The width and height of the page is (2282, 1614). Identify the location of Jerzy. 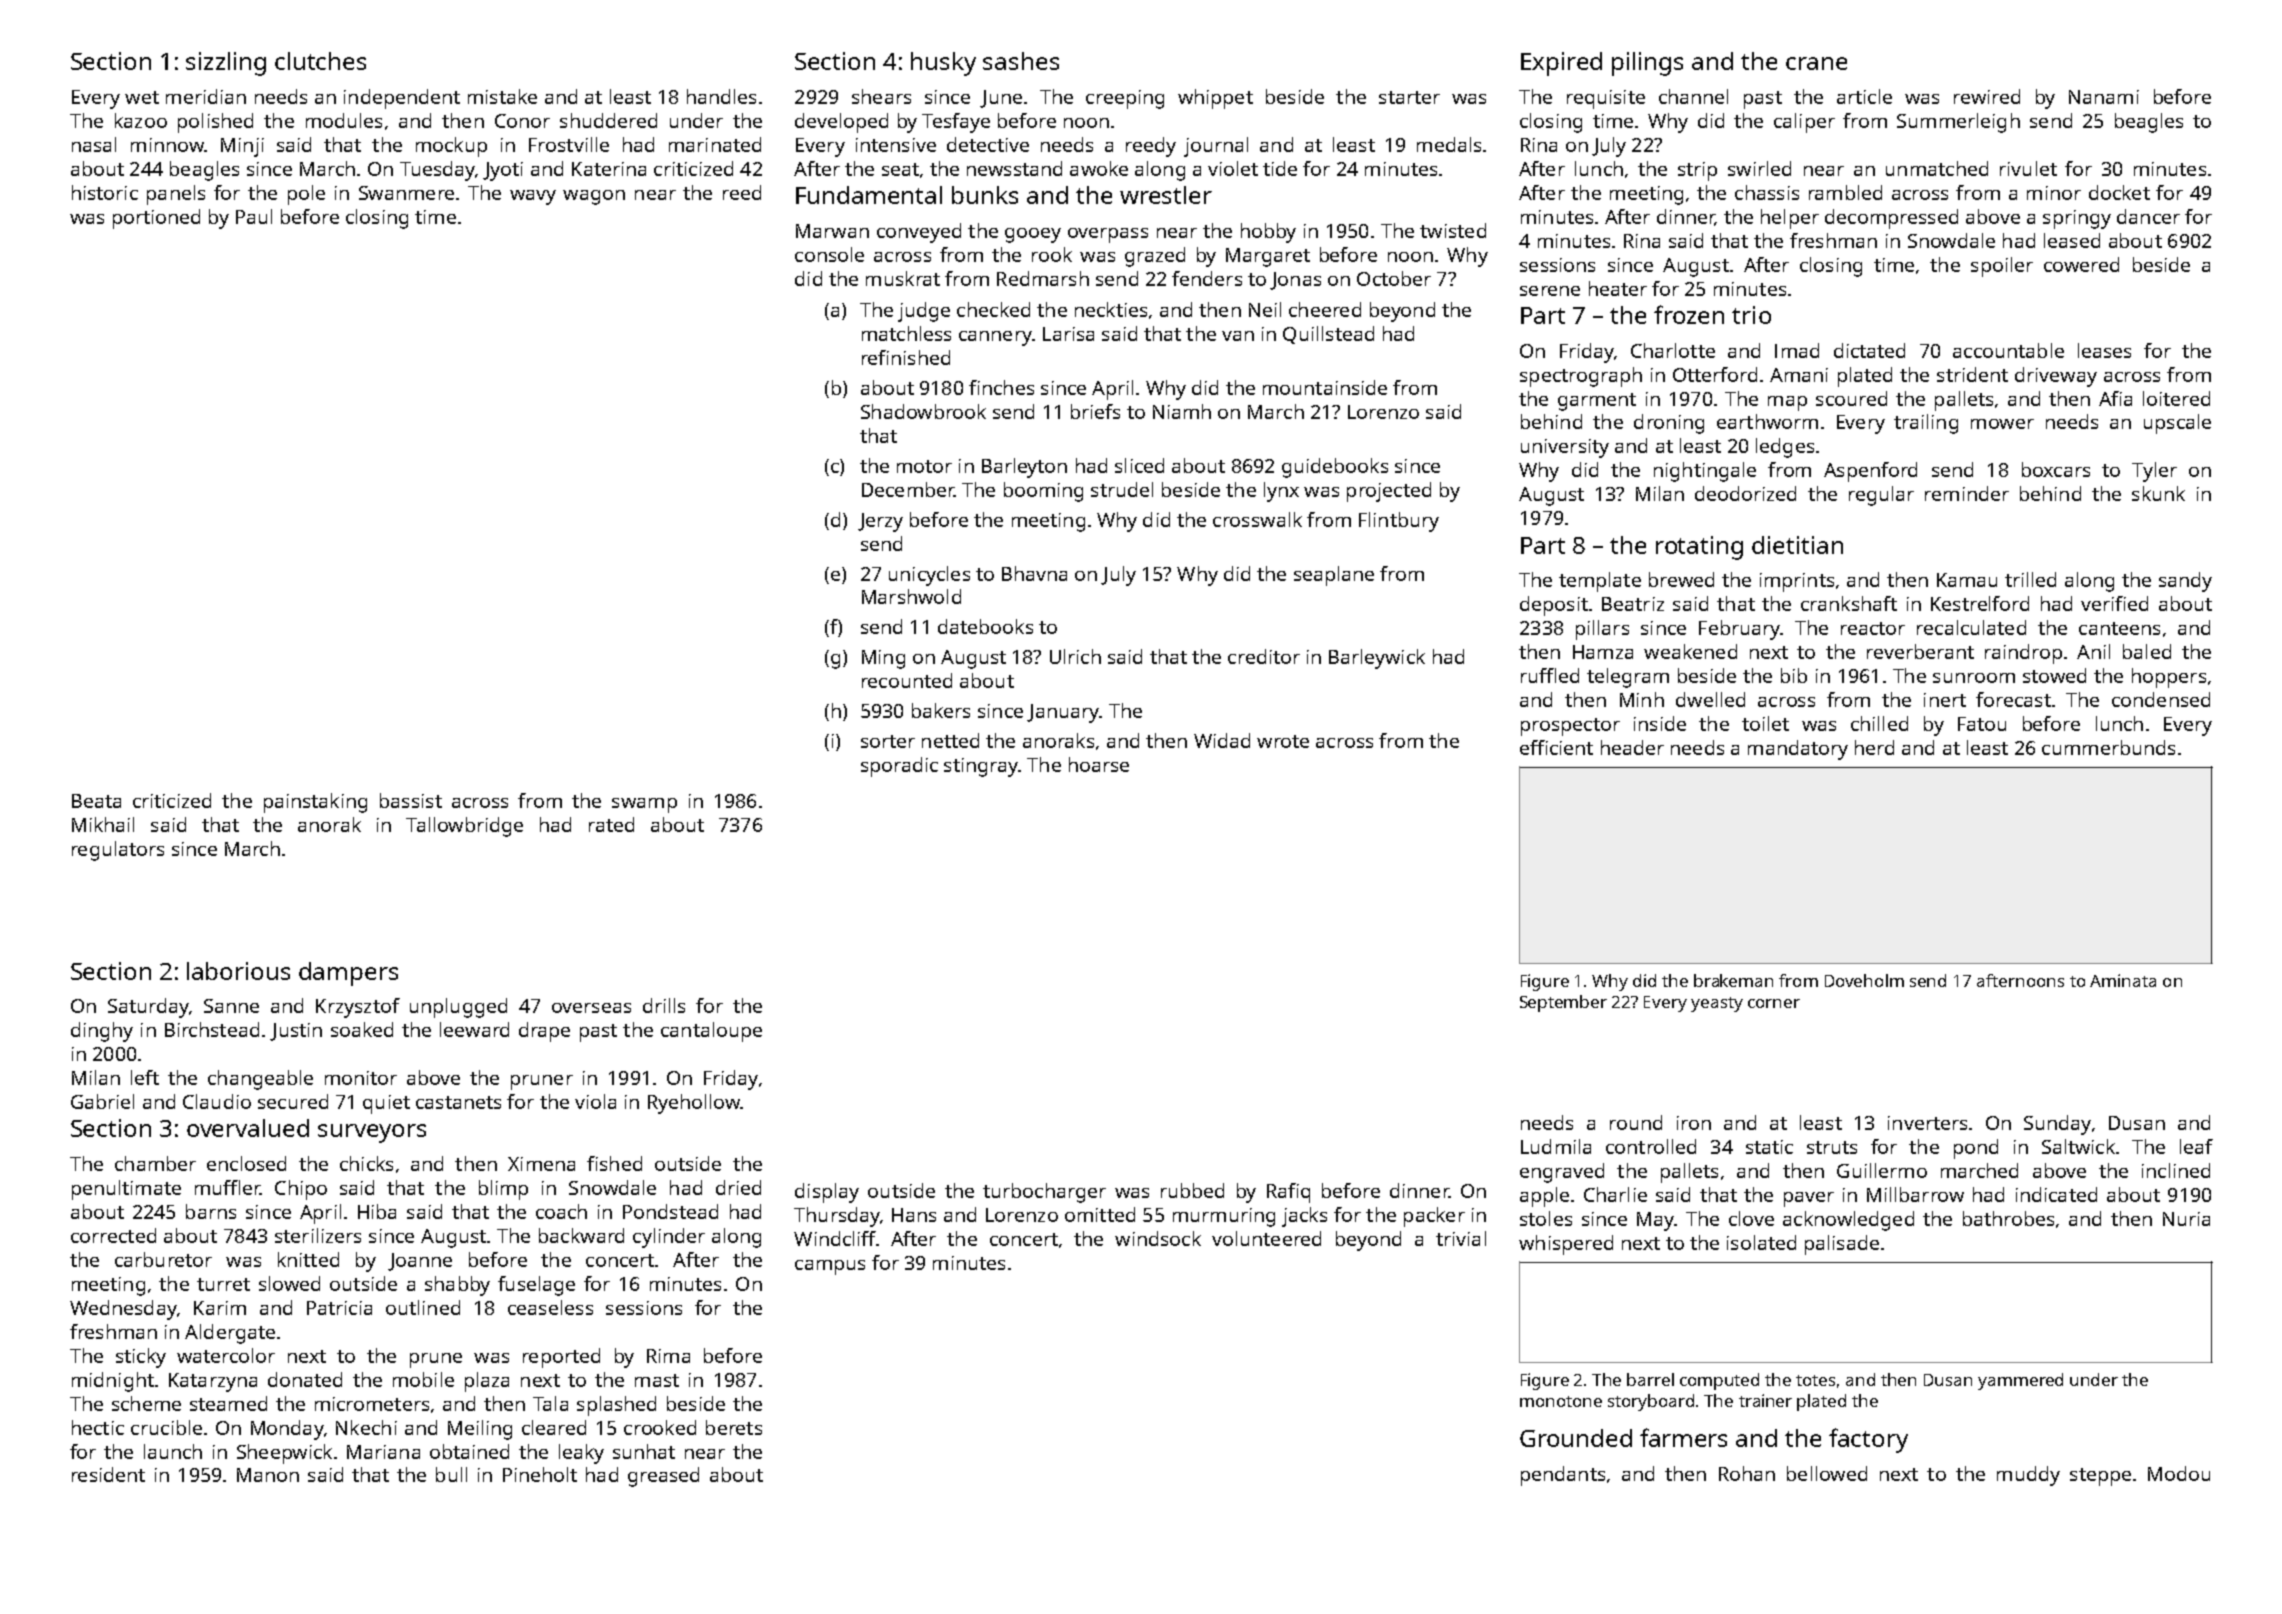
(880, 522).
